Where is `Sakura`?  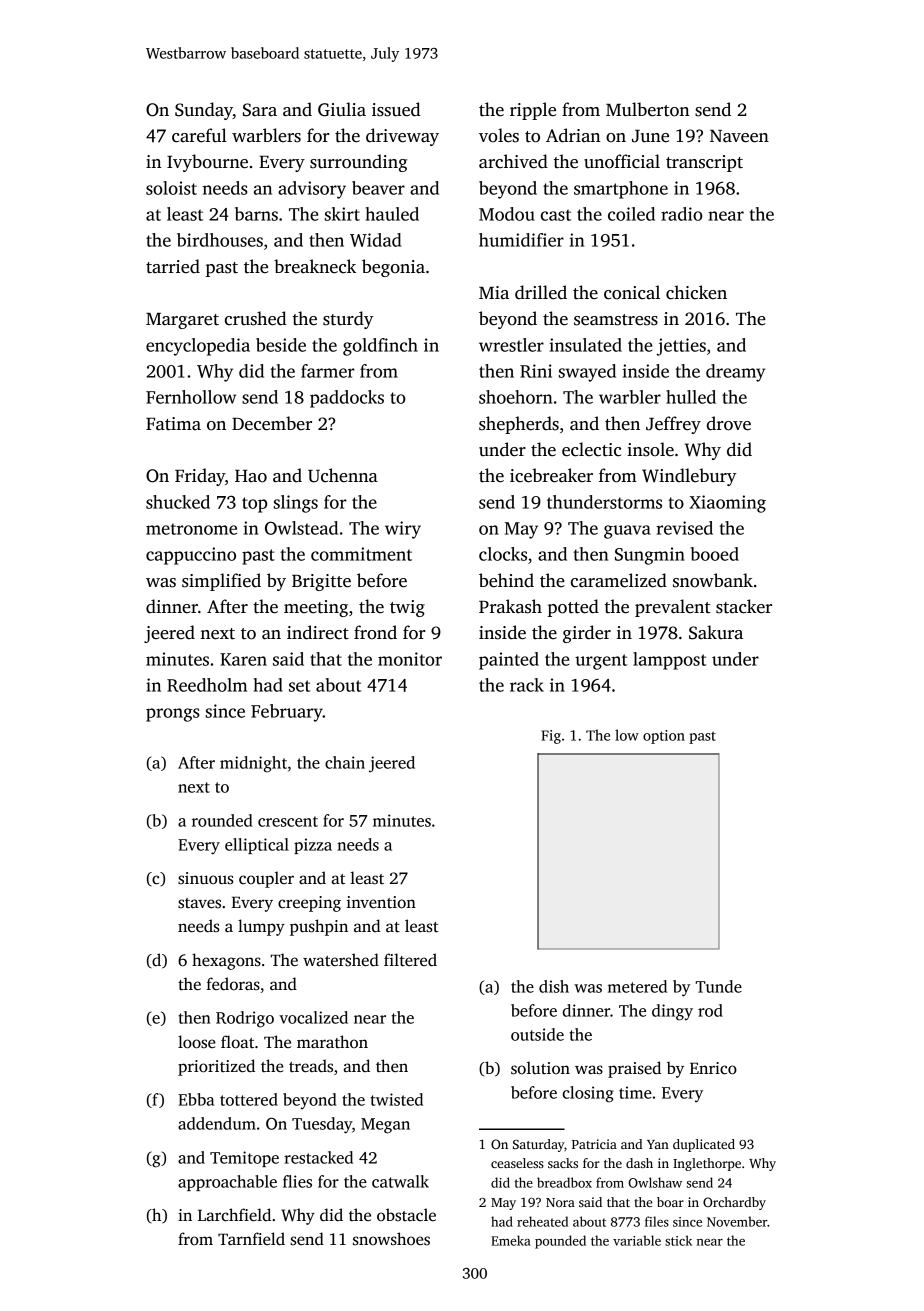
Sakura is located at coordinates (716, 632).
